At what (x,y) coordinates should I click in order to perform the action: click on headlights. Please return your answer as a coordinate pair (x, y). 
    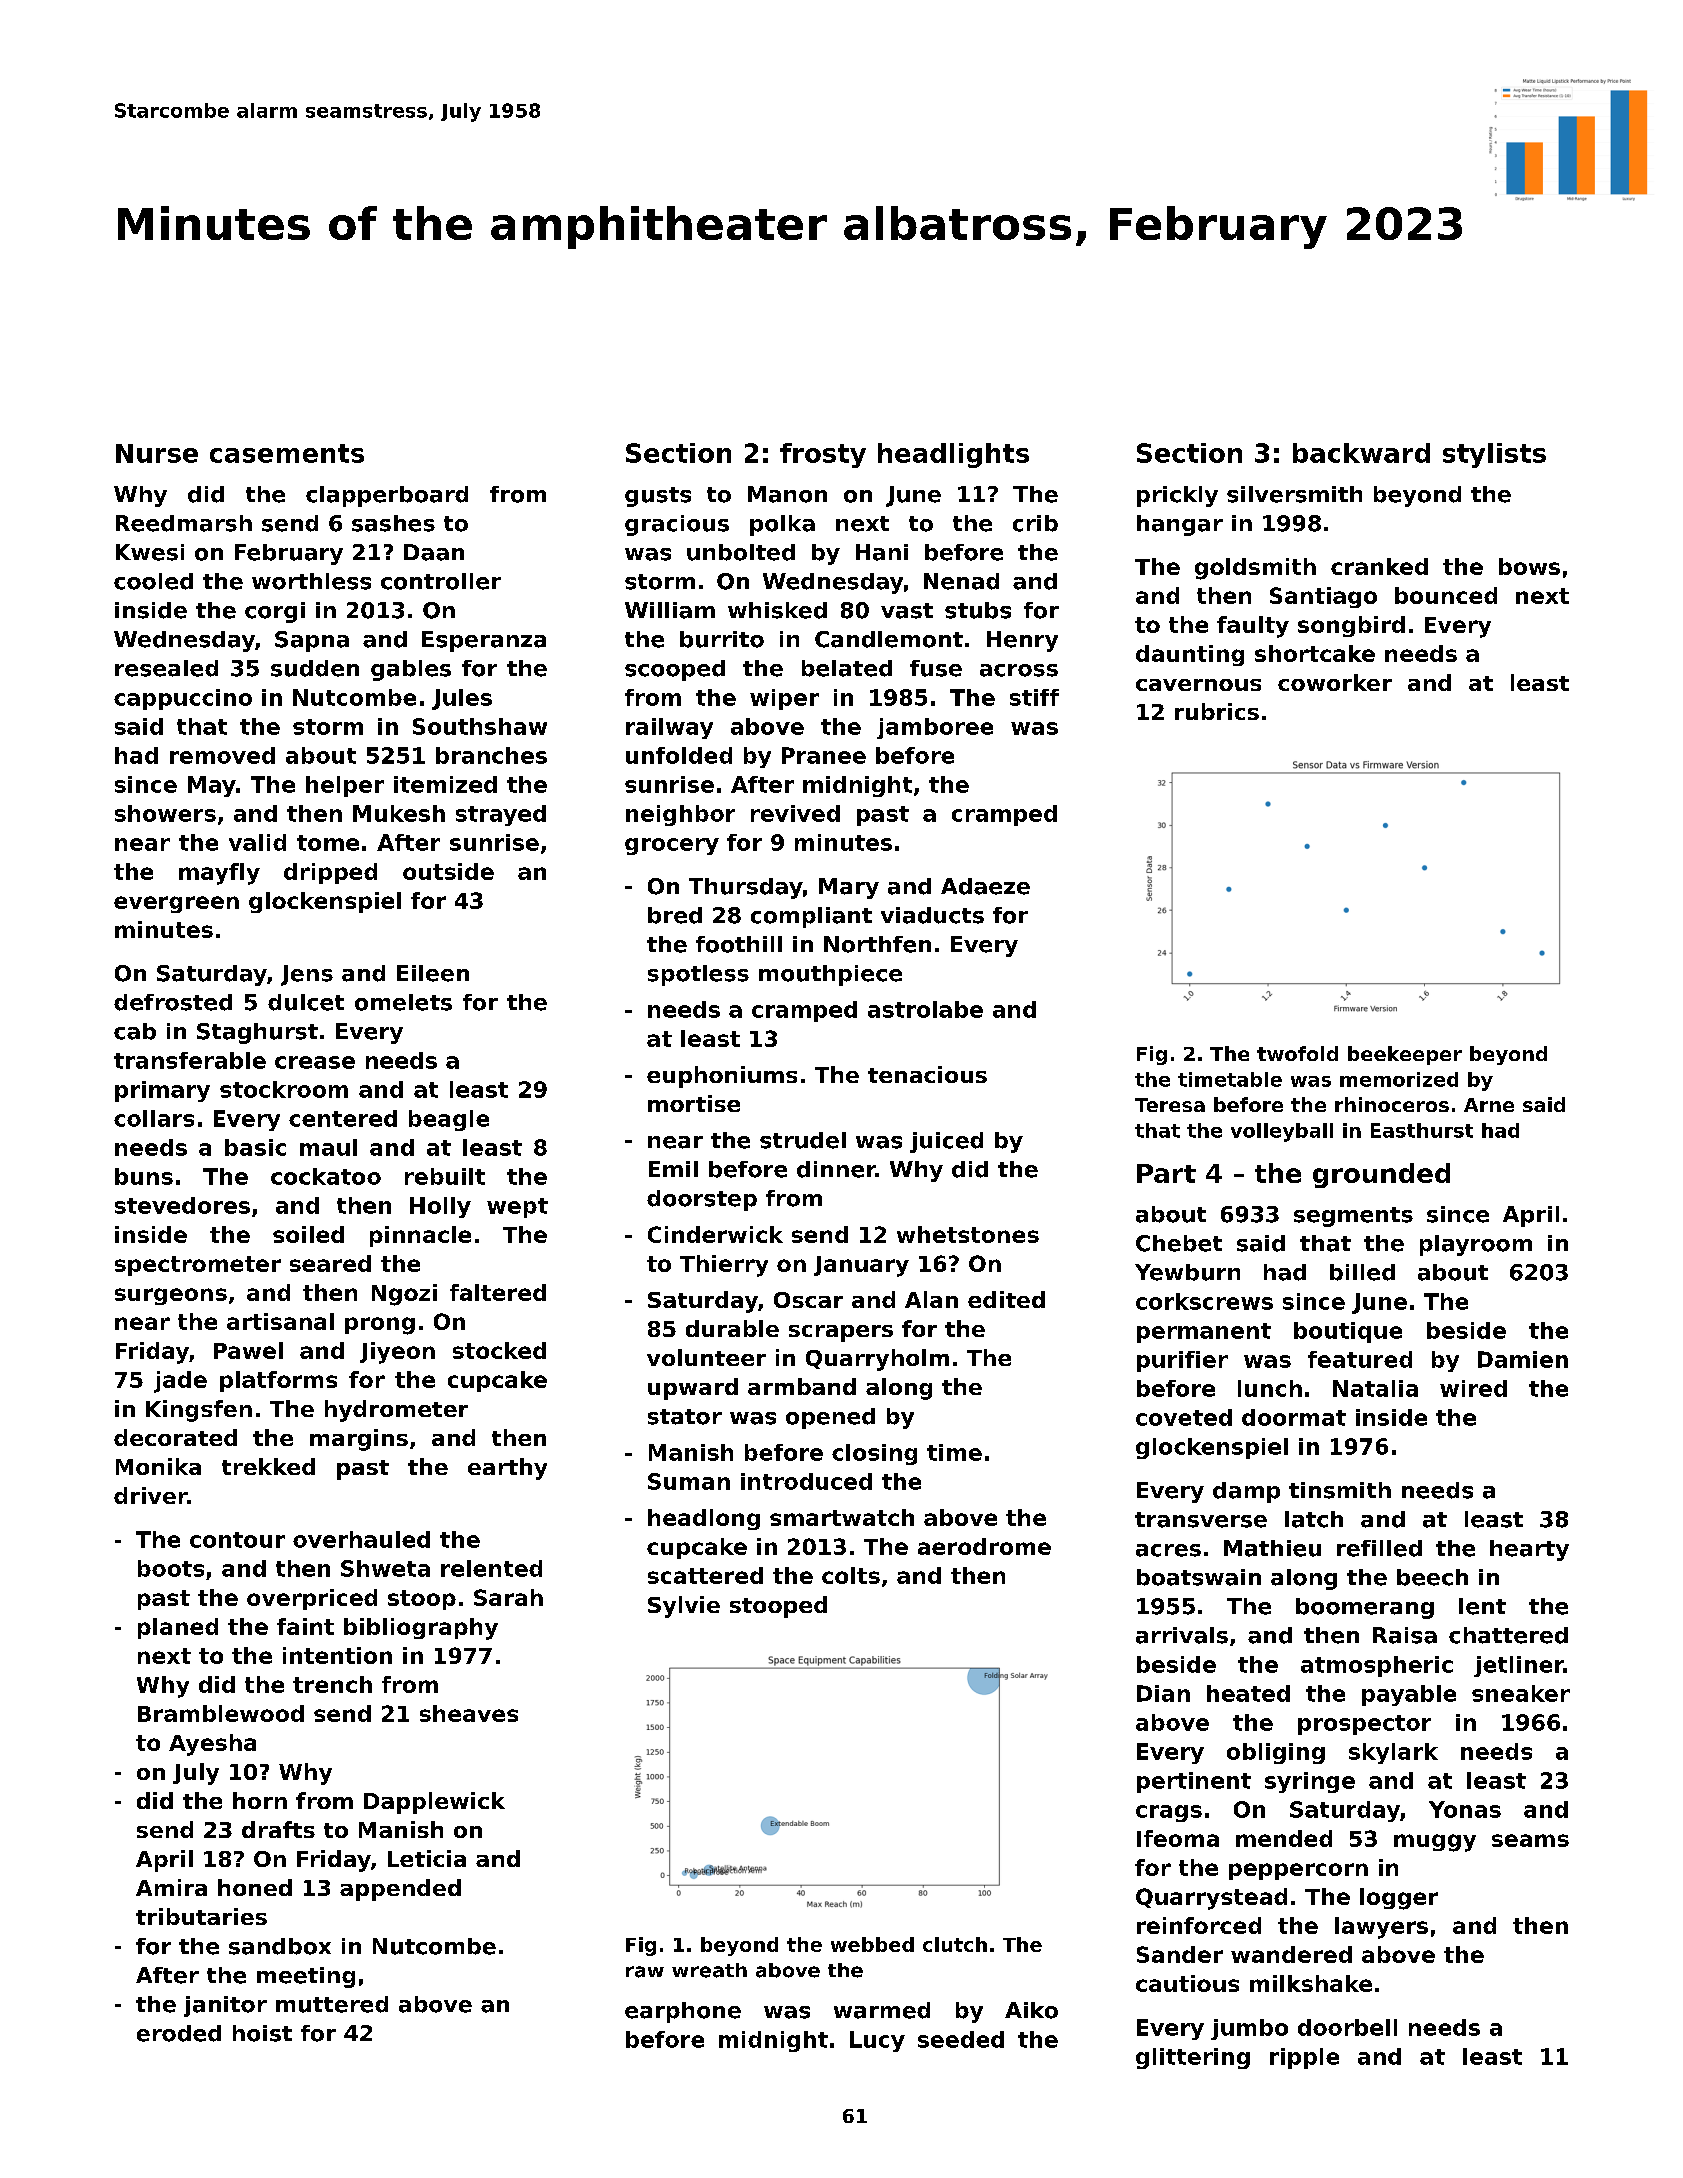
    Looking at the image, I should click on (953, 455).
